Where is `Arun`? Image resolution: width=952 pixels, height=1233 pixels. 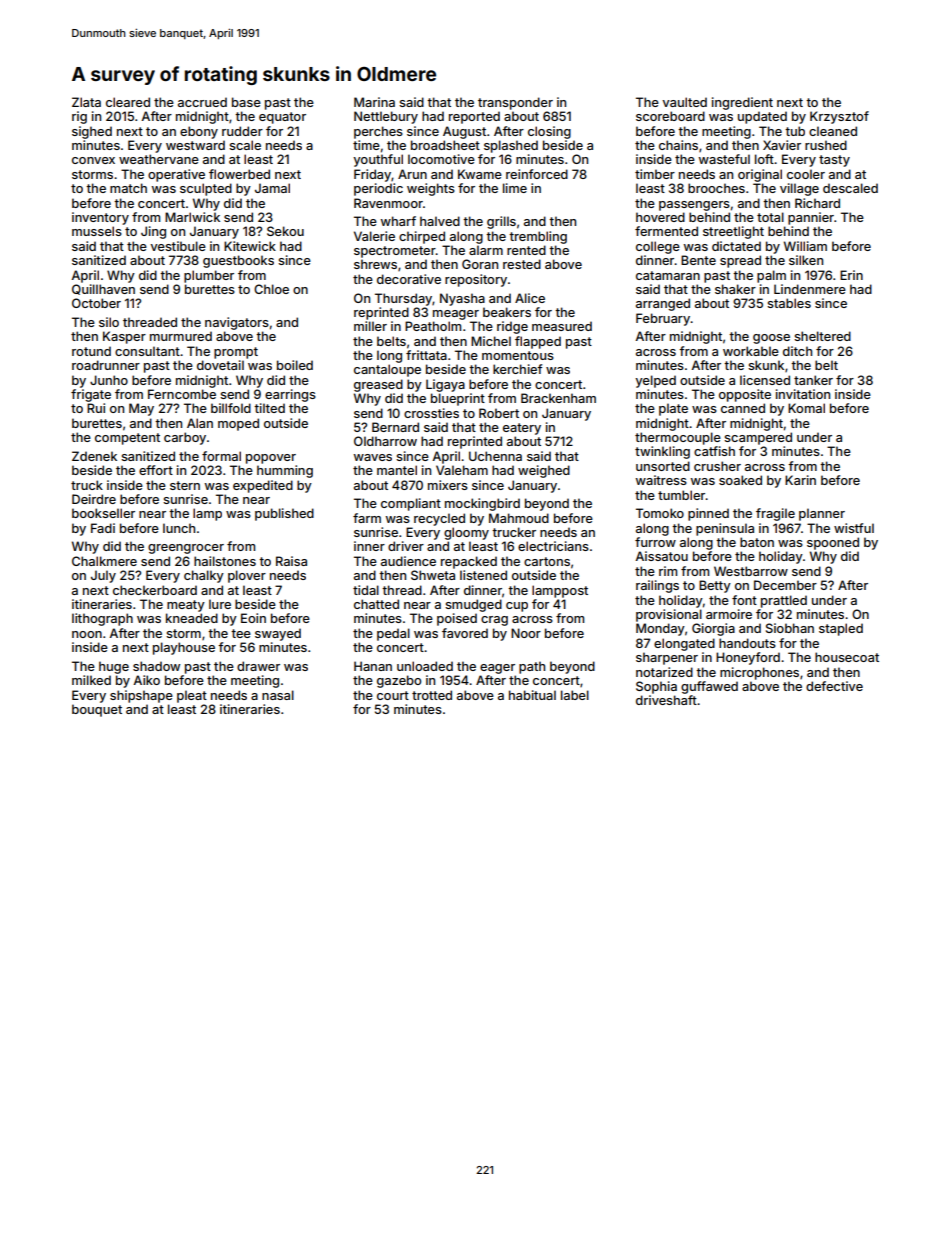
Arun is located at coordinates (412, 174).
